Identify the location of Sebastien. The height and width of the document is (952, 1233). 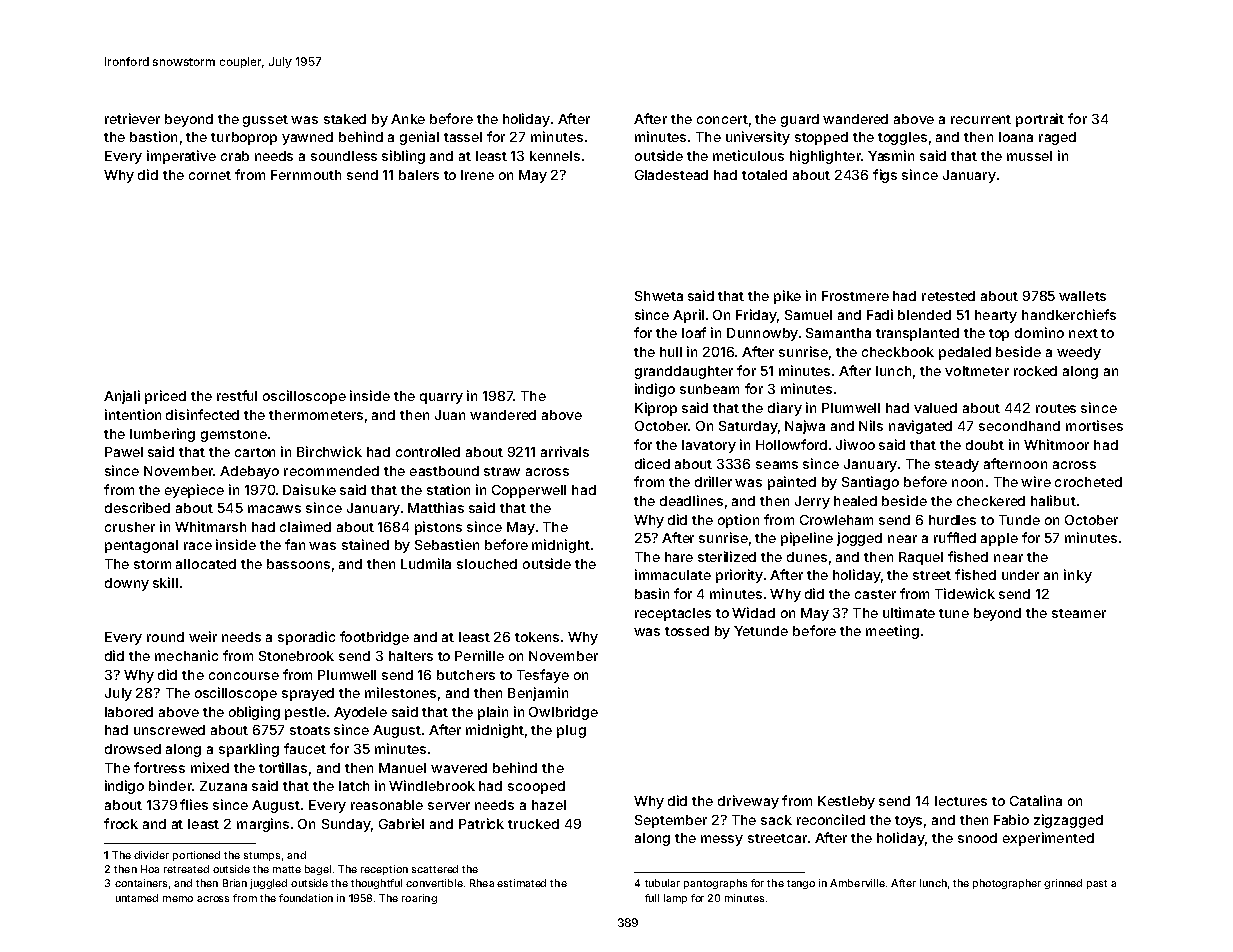
(447, 544).
